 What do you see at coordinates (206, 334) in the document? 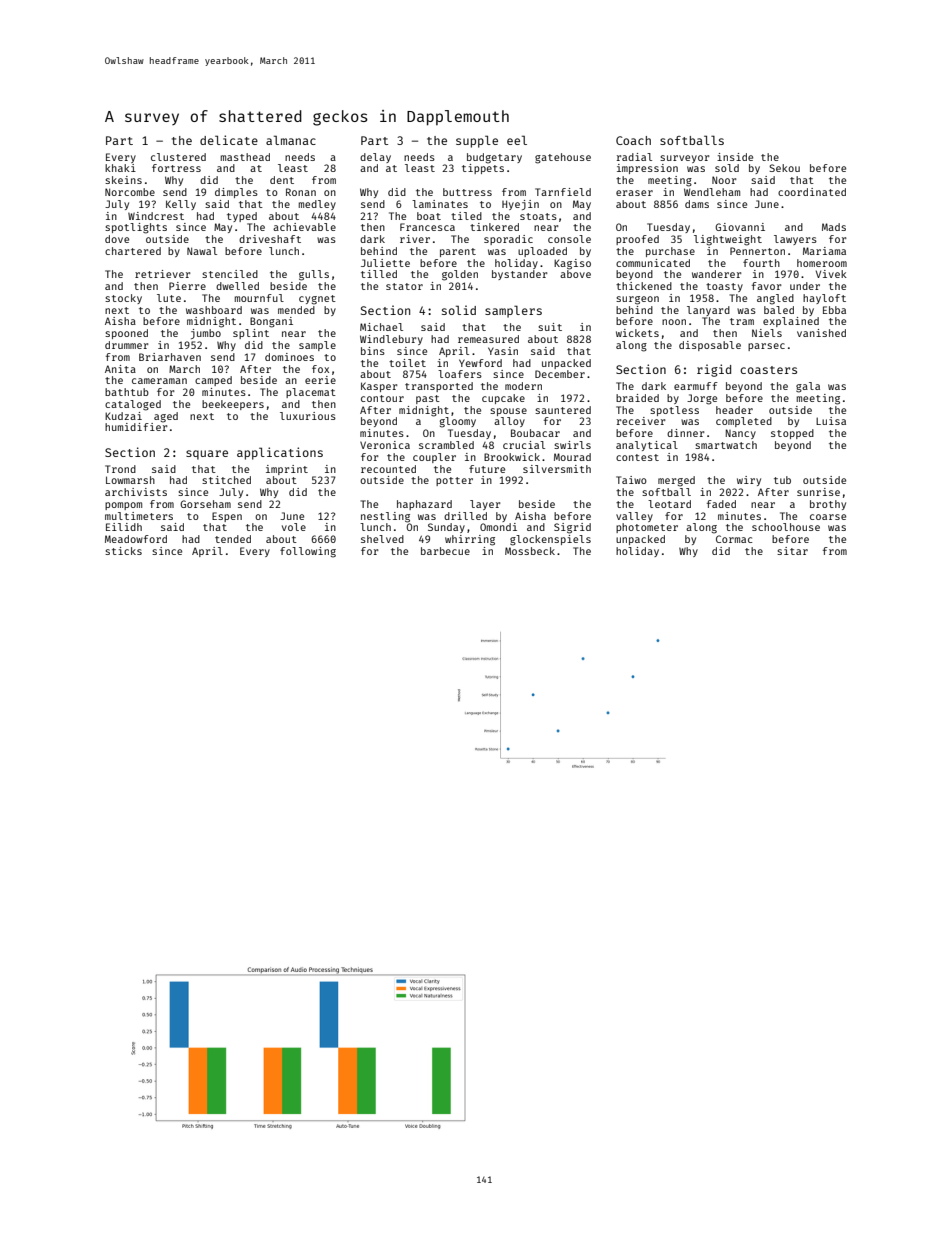
I see `jumbo` at bounding box center [206, 334].
